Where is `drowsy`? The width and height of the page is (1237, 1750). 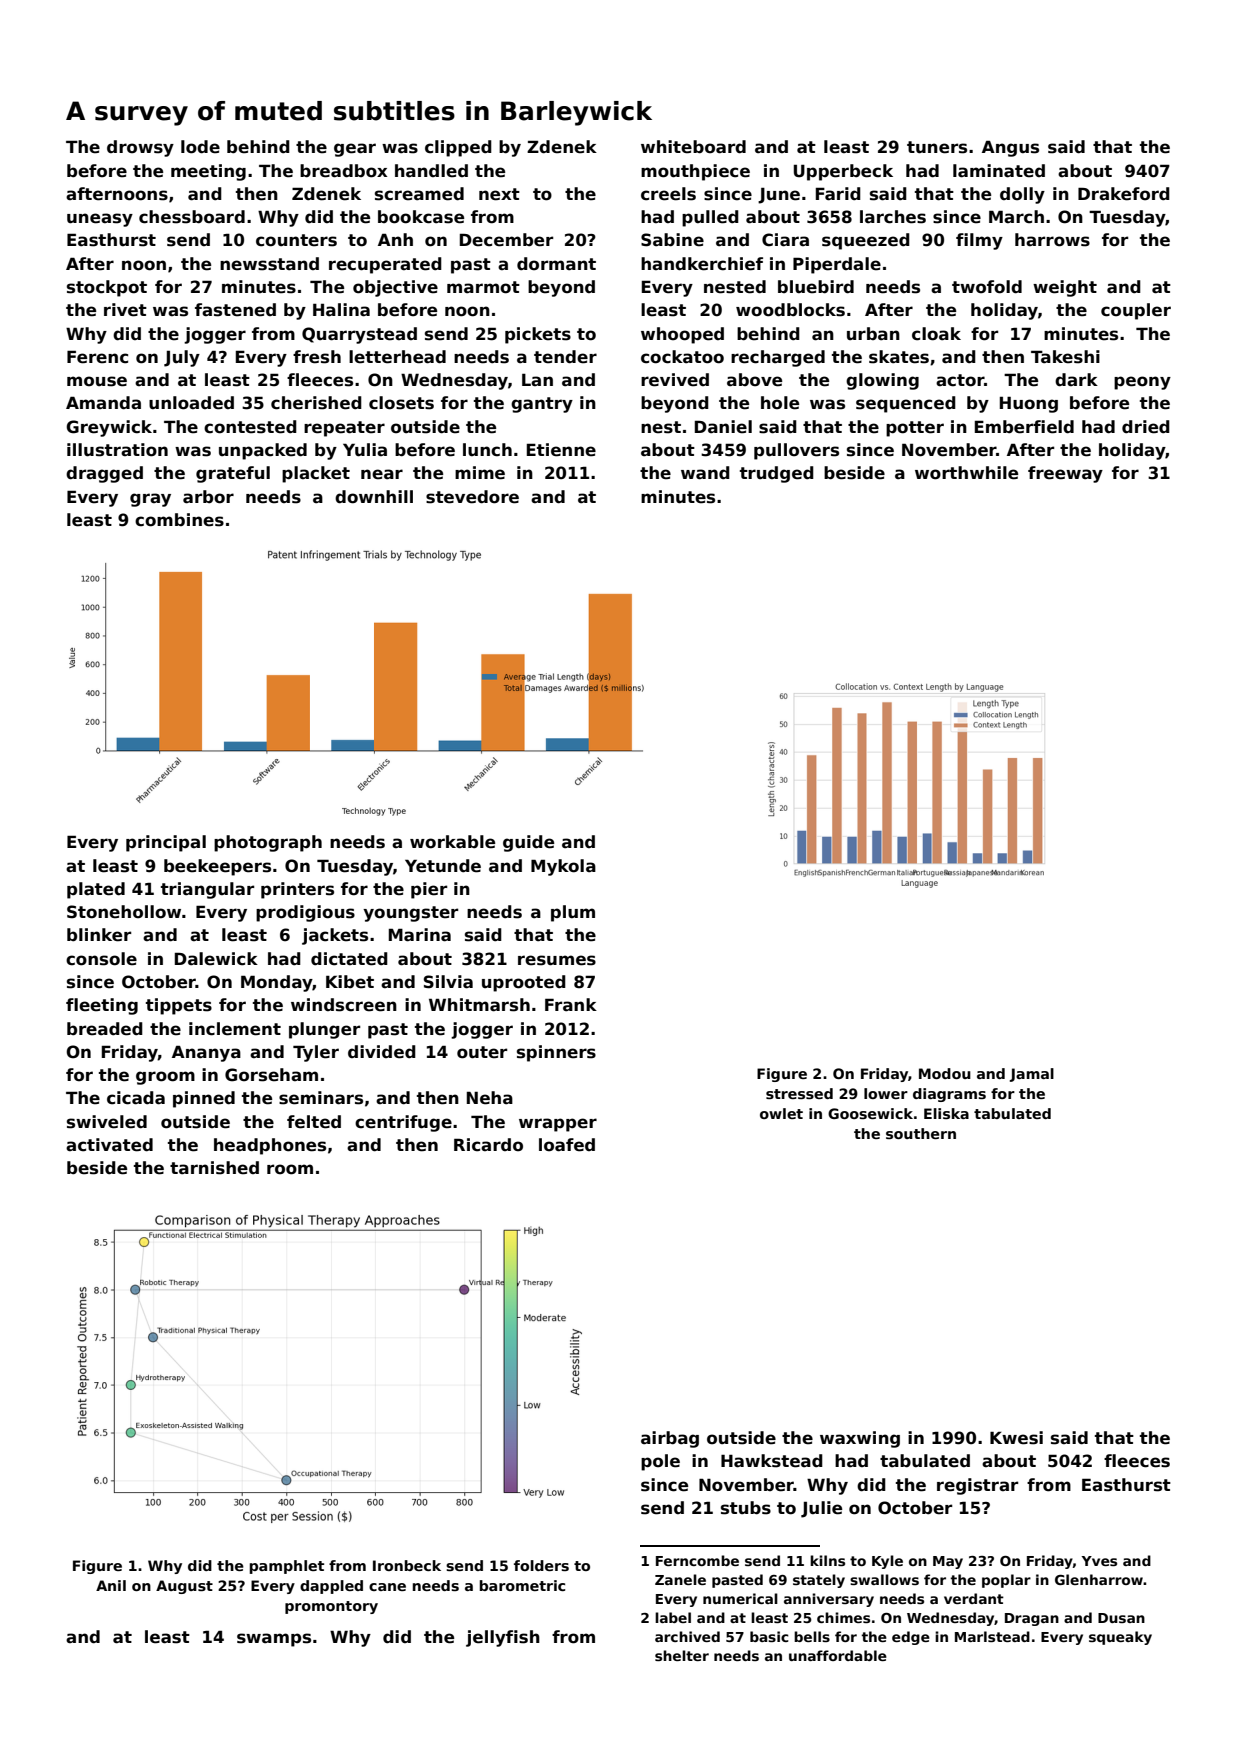 drowsy is located at coordinates (140, 148).
